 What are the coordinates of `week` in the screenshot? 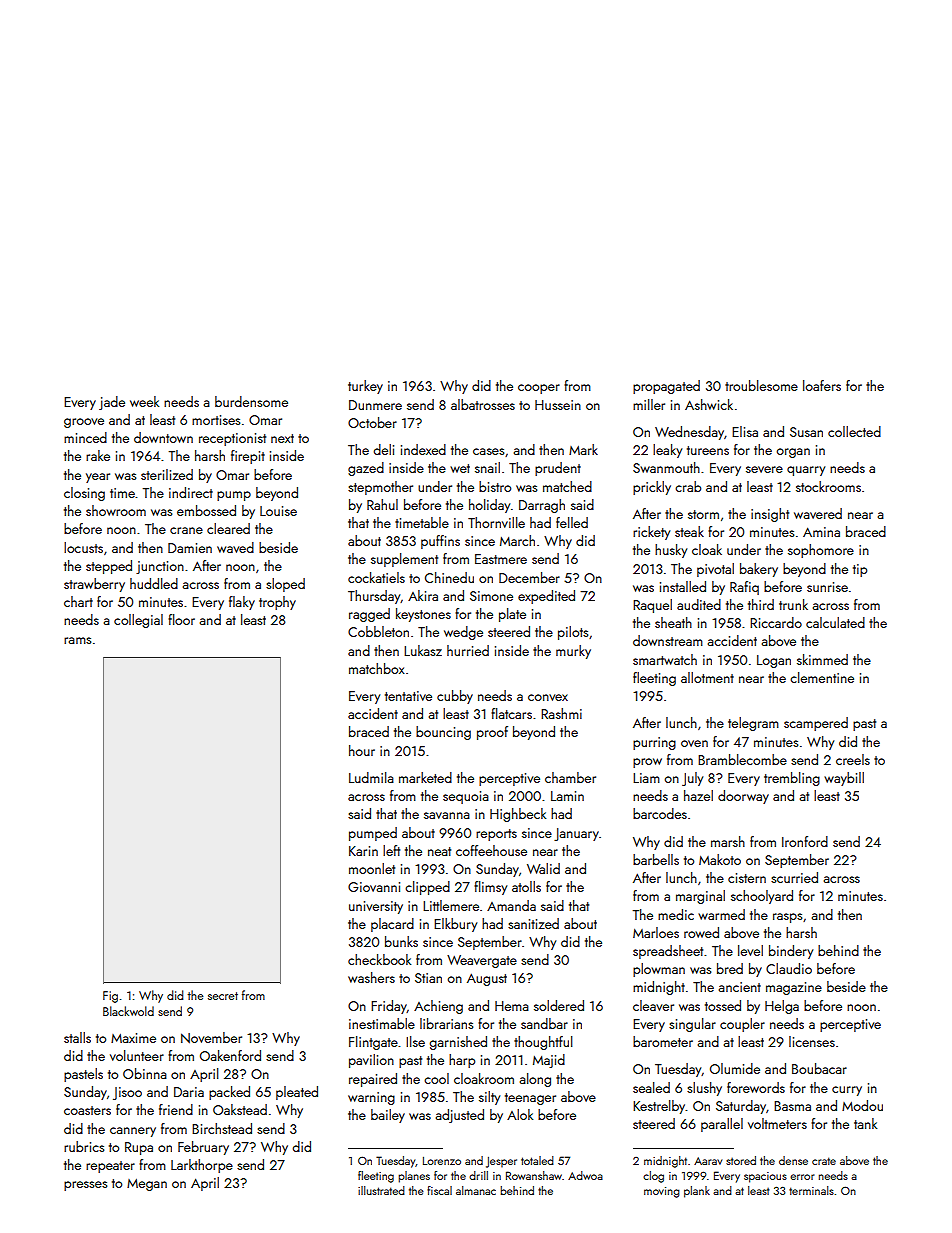 It's located at (144, 401).
